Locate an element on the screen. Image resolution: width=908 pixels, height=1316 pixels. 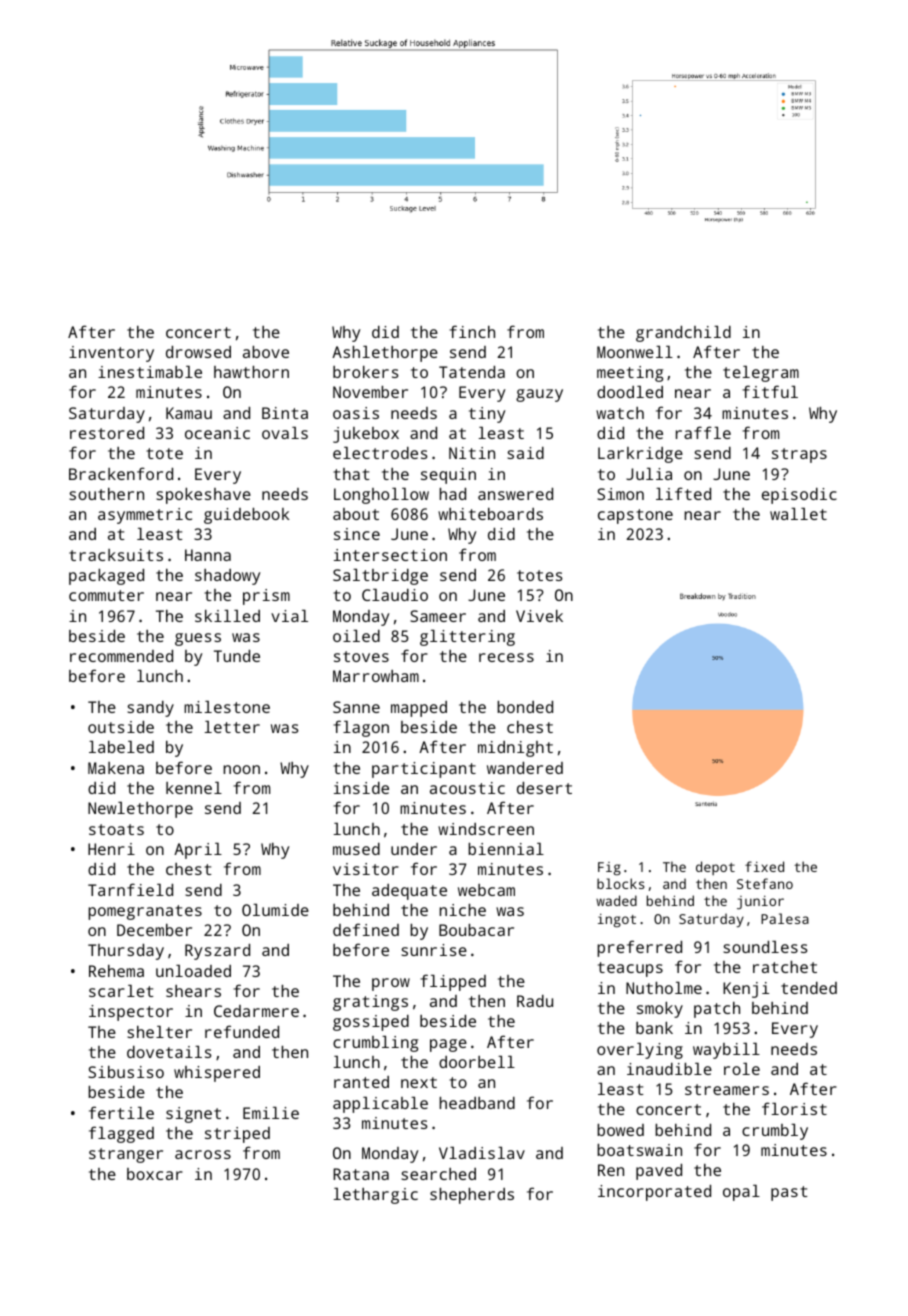
restored is located at coordinates (107, 433).
